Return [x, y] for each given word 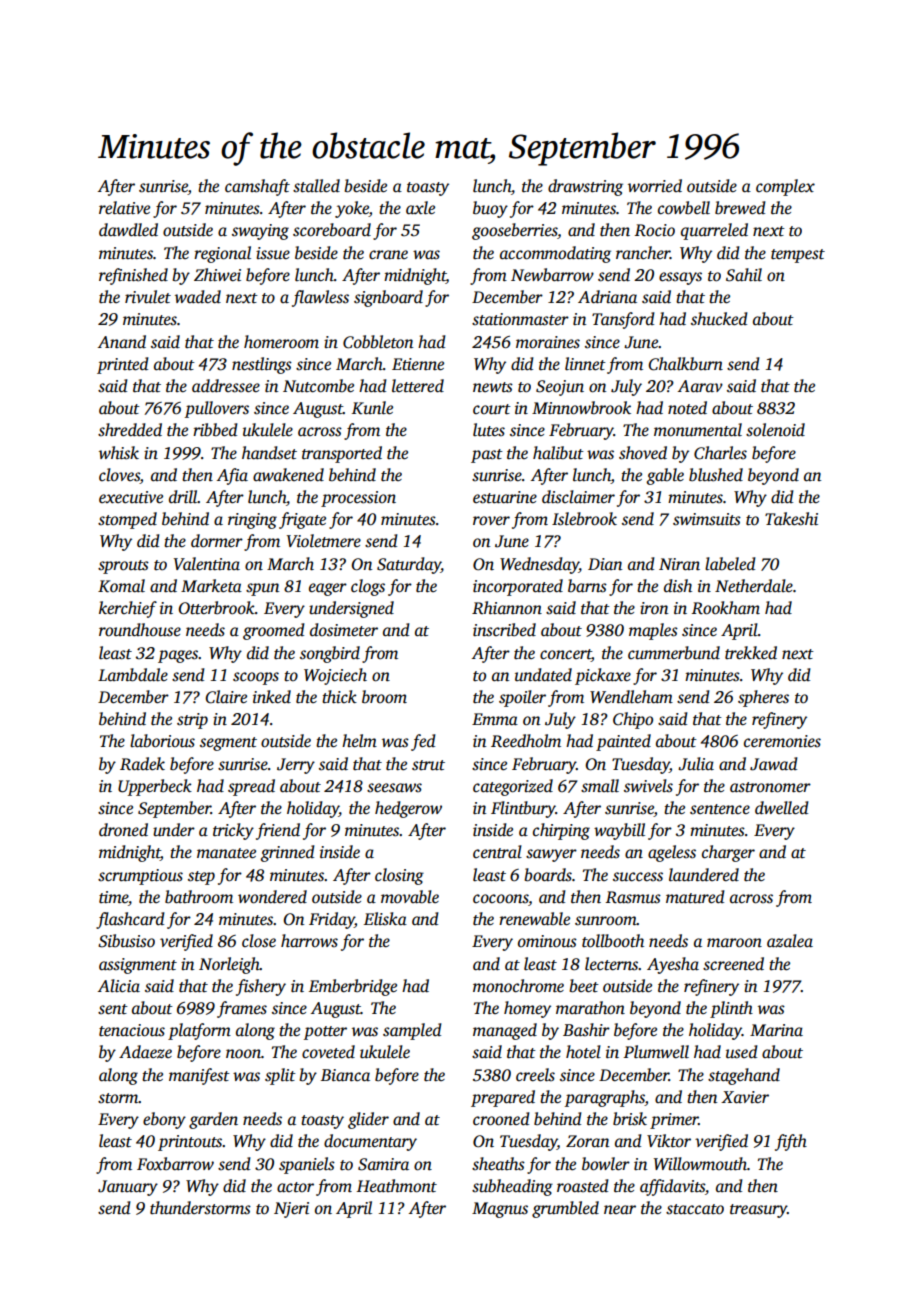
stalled [316, 186]
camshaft [257, 187]
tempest [798, 256]
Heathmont [397, 1186]
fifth [791, 1142]
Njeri [291, 1210]
